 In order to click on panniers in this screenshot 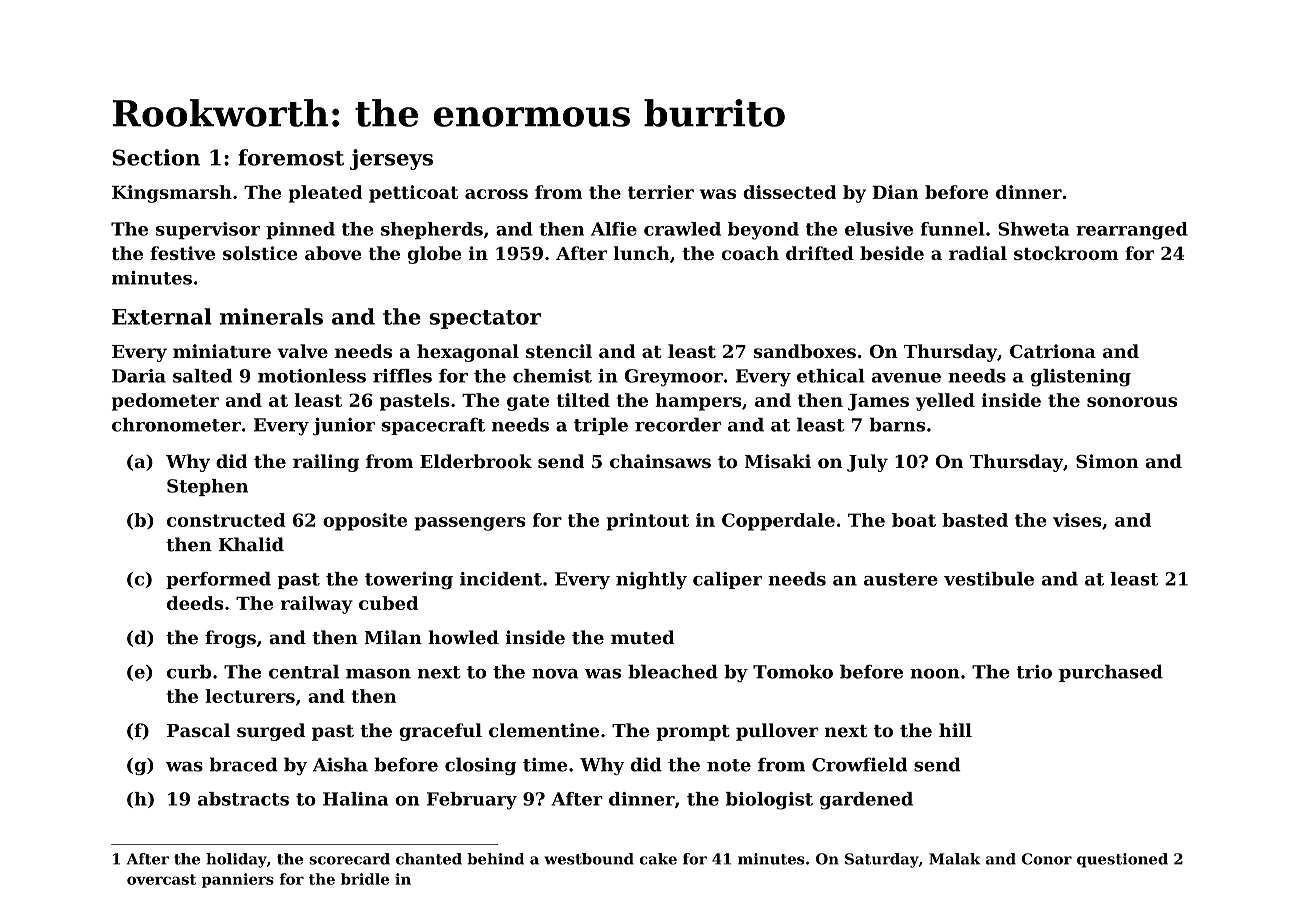, I will do `click(238, 880)`.
